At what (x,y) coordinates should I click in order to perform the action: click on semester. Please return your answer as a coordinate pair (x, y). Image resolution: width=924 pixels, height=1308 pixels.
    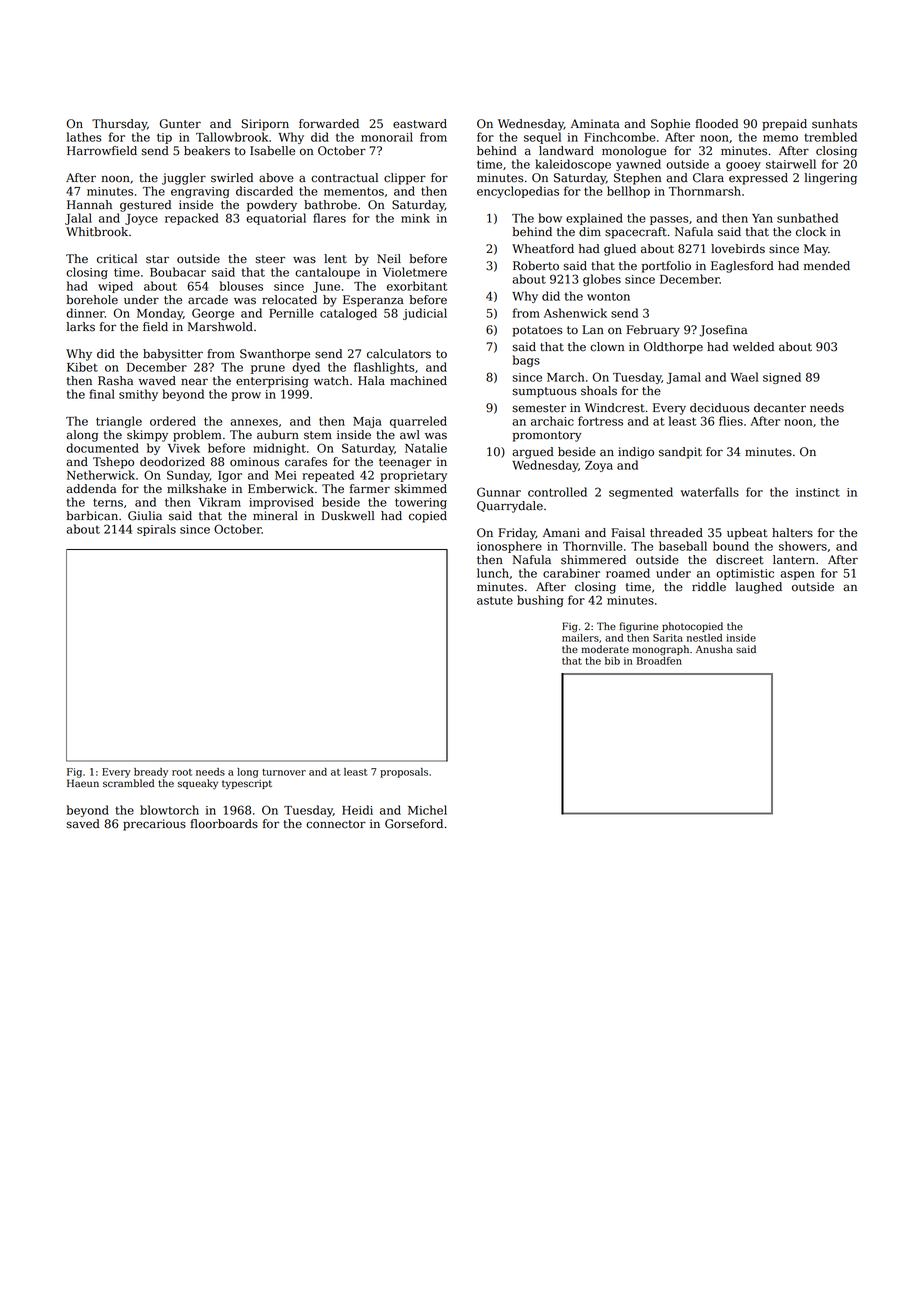
    Looking at the image, I should click on (539, 408).
